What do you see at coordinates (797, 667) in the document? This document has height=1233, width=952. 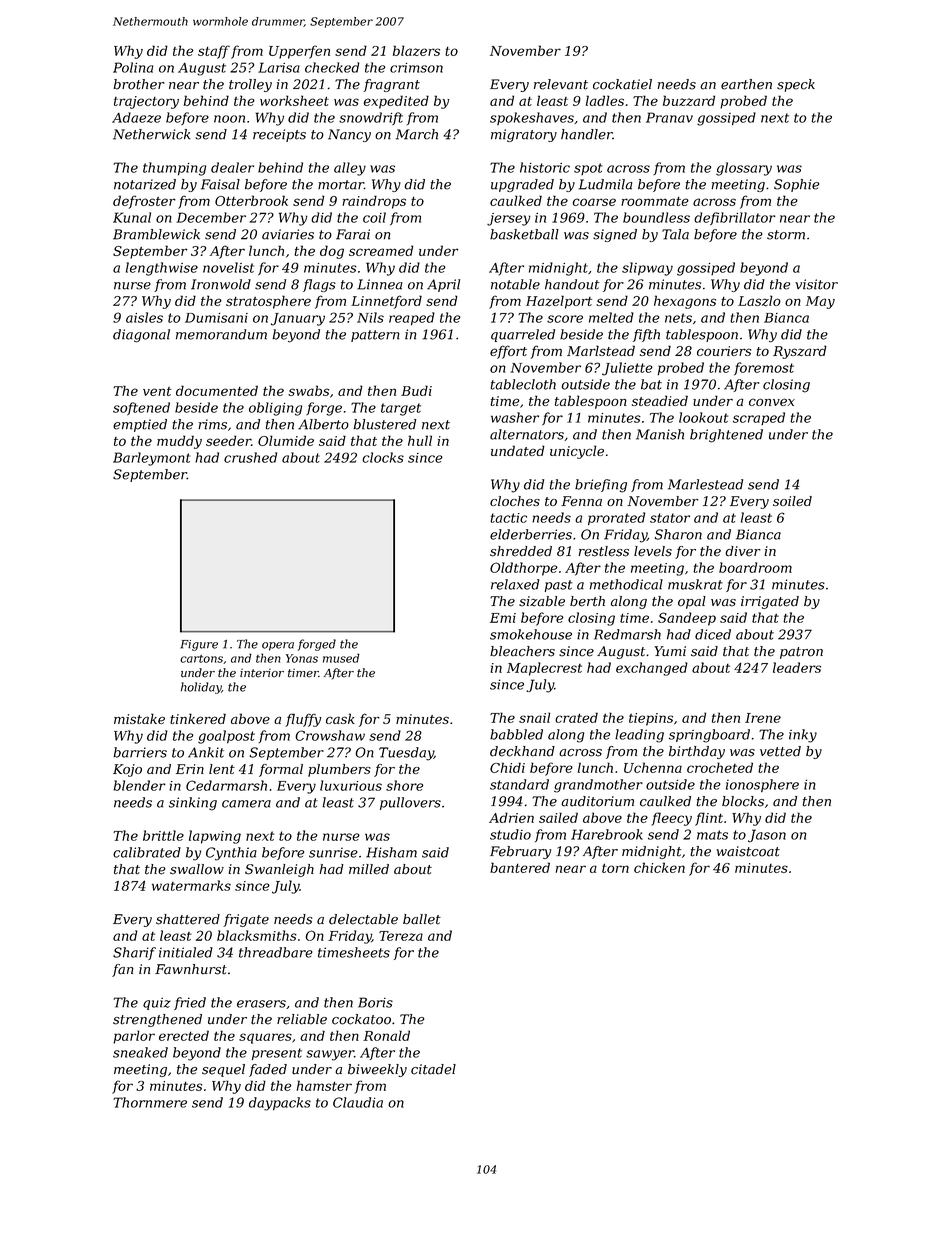 I see `leaders` at bounding box center [797, 667].
